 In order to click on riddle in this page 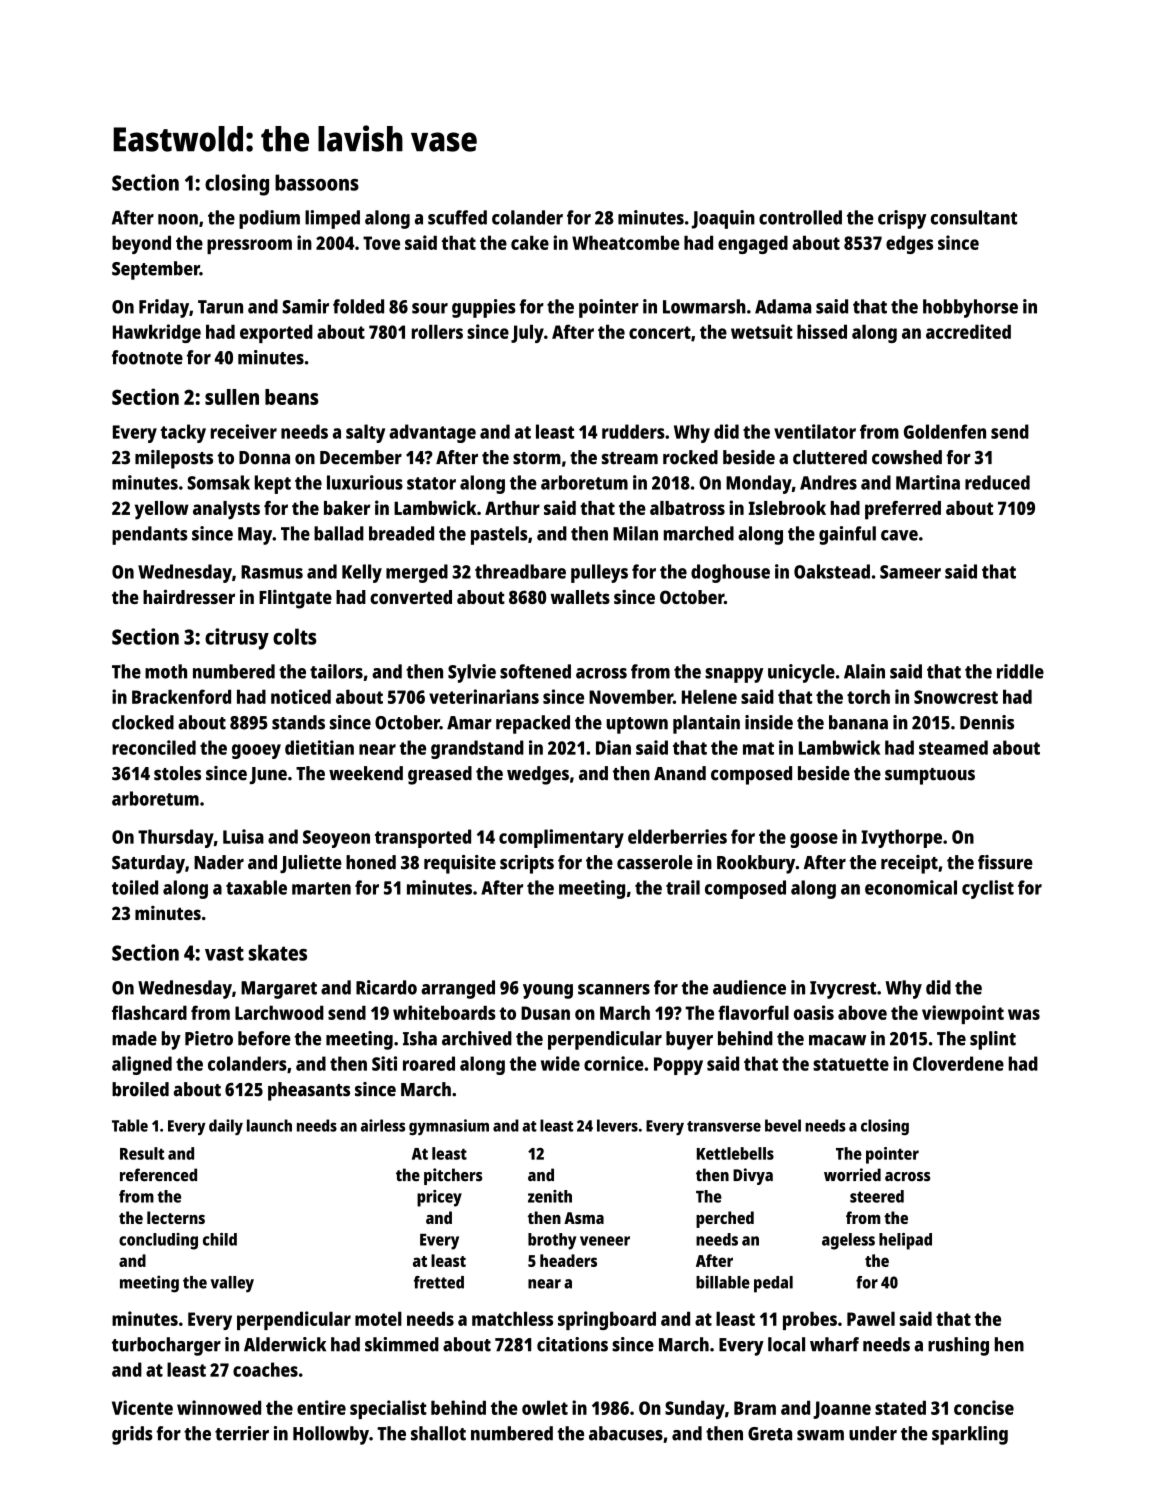, I will do `click(1020, 671)`.
